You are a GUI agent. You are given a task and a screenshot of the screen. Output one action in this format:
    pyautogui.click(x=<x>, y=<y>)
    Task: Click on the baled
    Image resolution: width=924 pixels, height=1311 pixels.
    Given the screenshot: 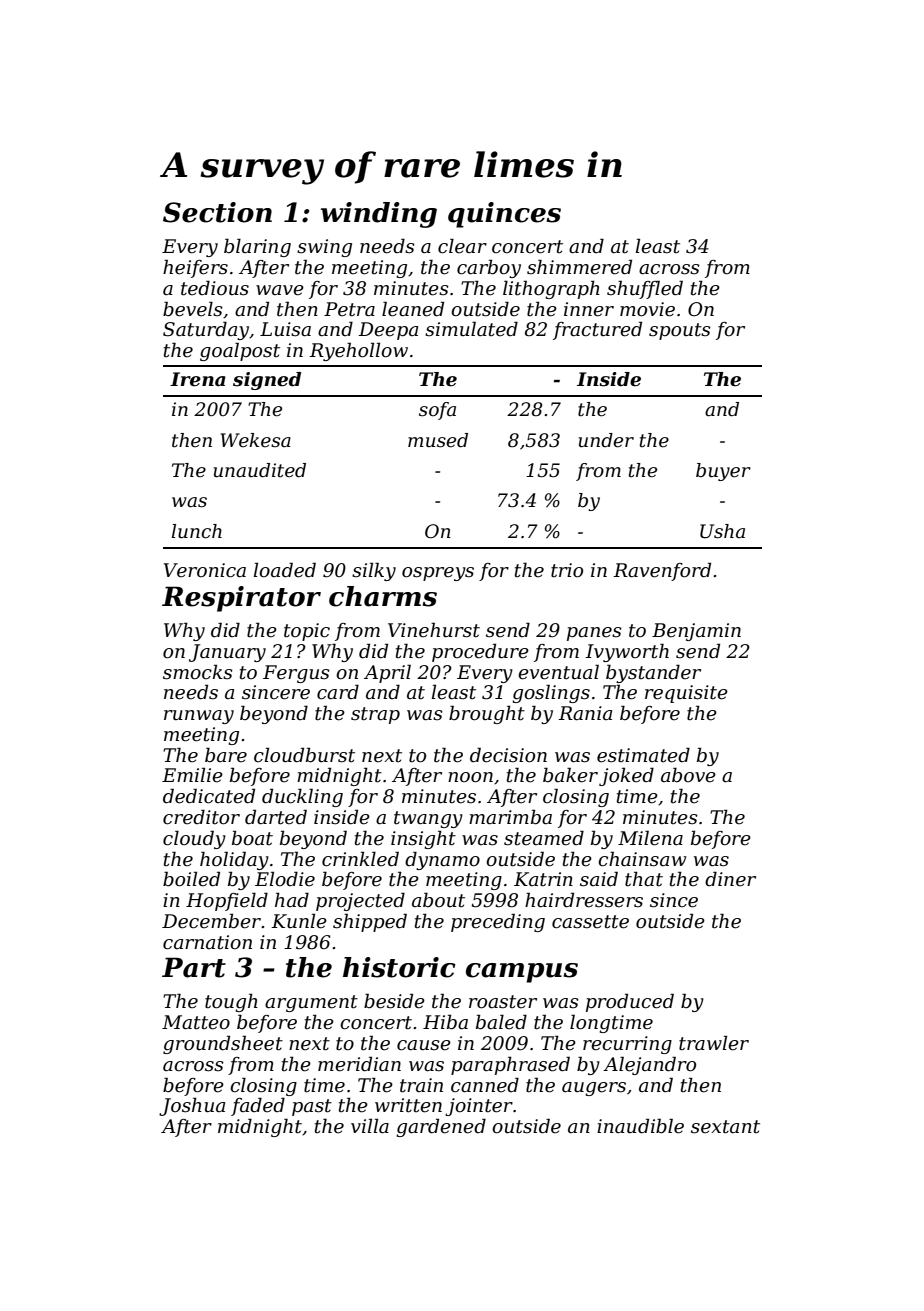 What is the action you would take?
    pyautogui.click(x=501, y=1022)
